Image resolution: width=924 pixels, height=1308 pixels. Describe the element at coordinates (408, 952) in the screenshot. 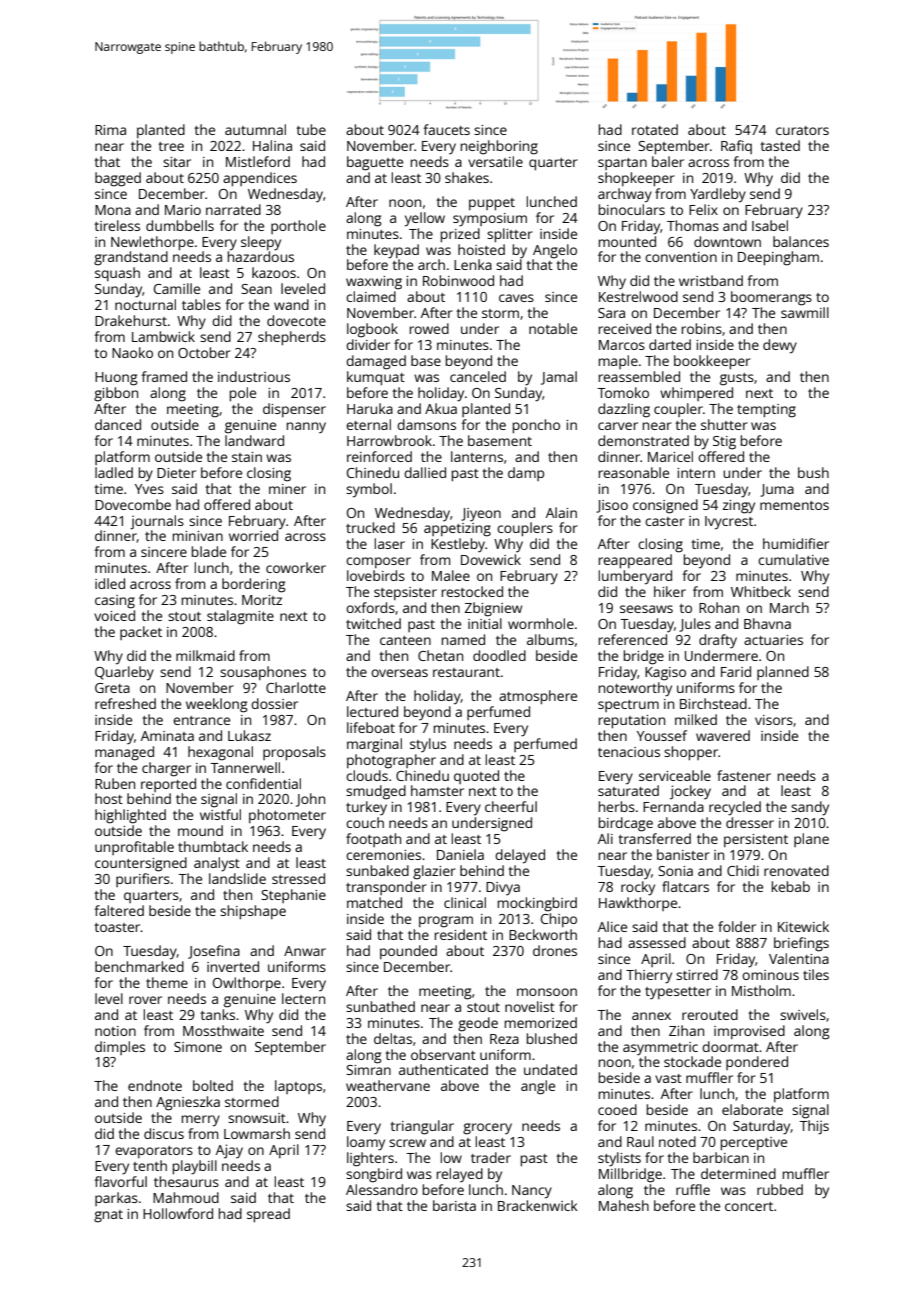

I see `pounded` at that location.
